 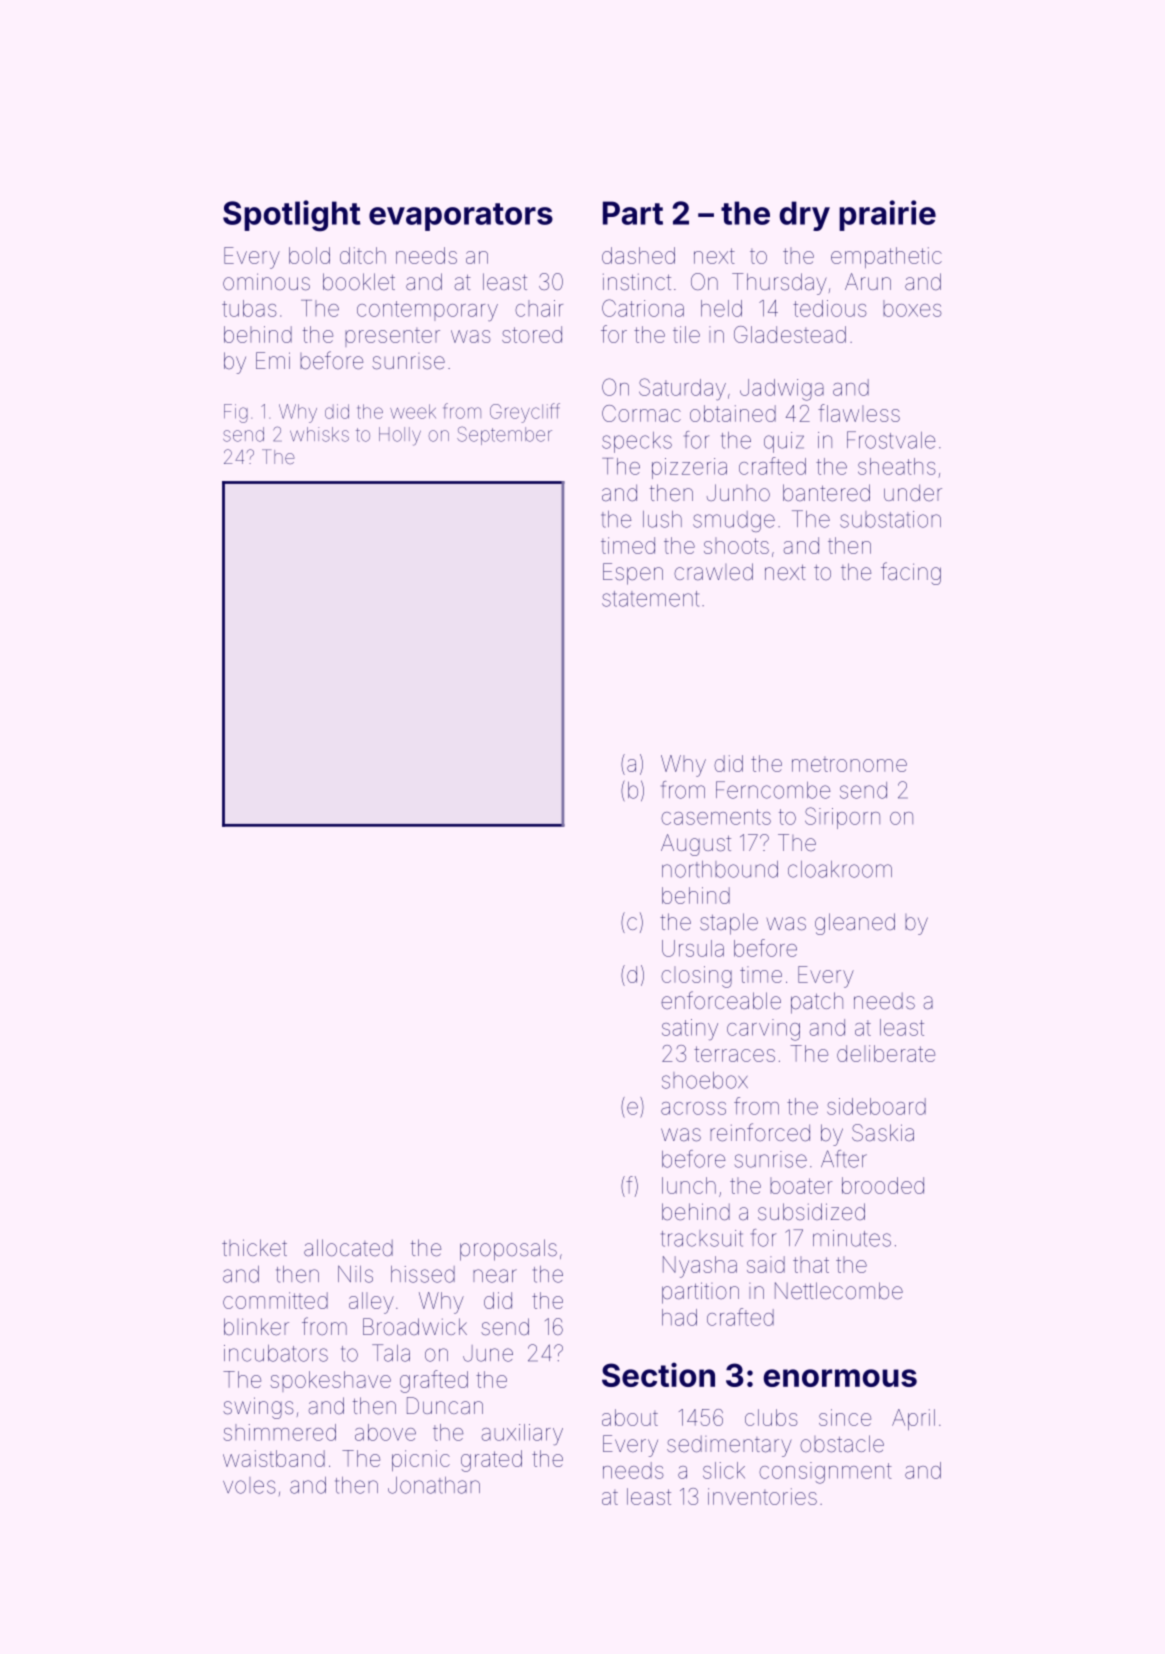 I want to click on across, so click(x=693, y=1108).
